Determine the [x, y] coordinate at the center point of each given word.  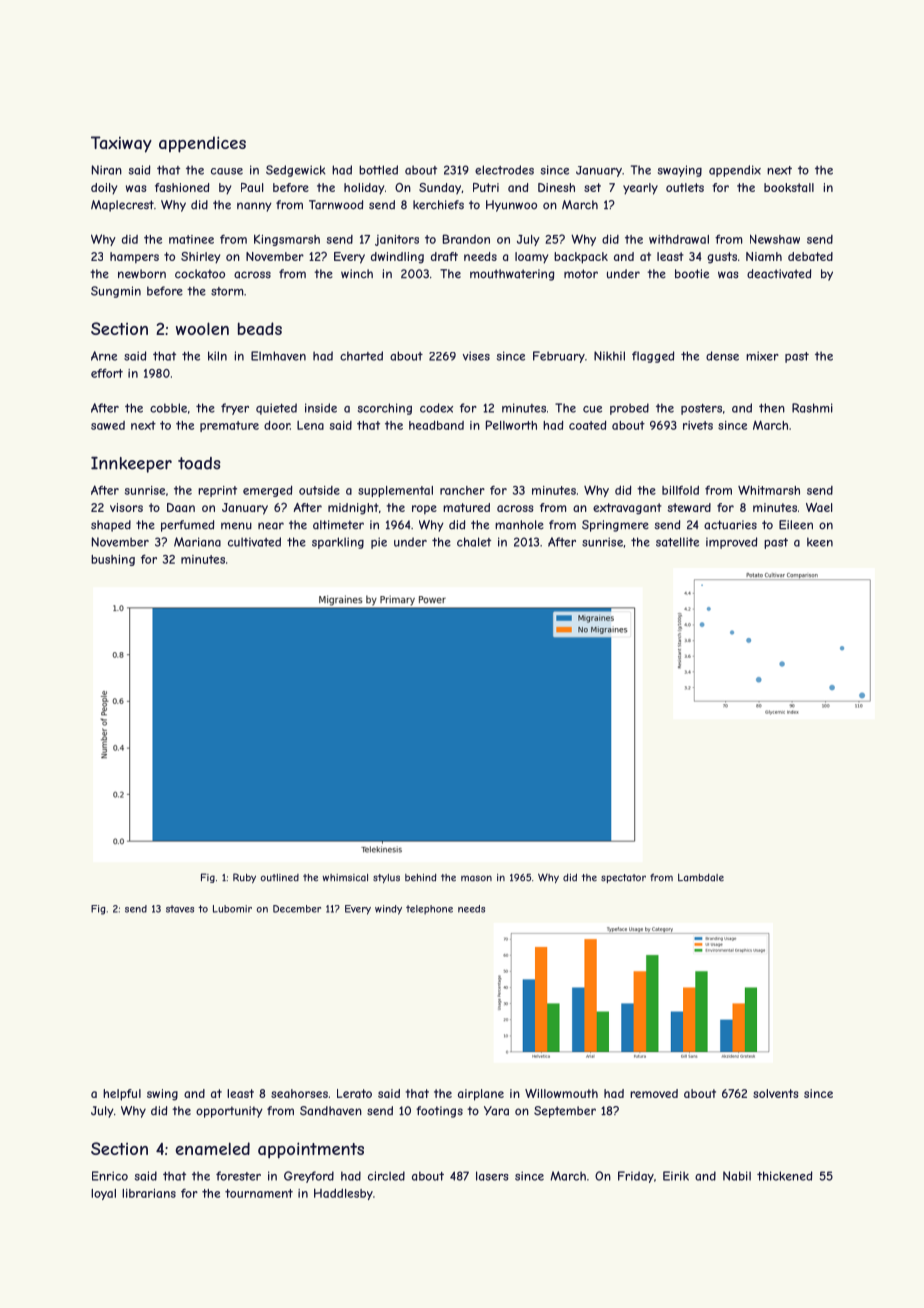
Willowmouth [561, 1093]
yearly [640, 189]
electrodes [504, 170]
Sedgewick [296, 171]
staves [180, 909]
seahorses [299, 1093]
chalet [474, 542]
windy [388, 910]
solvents [775, 1093]
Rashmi [812, 408]
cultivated [254, 542]
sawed [108, 425]
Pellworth [511, 425]
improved [731, 543]
